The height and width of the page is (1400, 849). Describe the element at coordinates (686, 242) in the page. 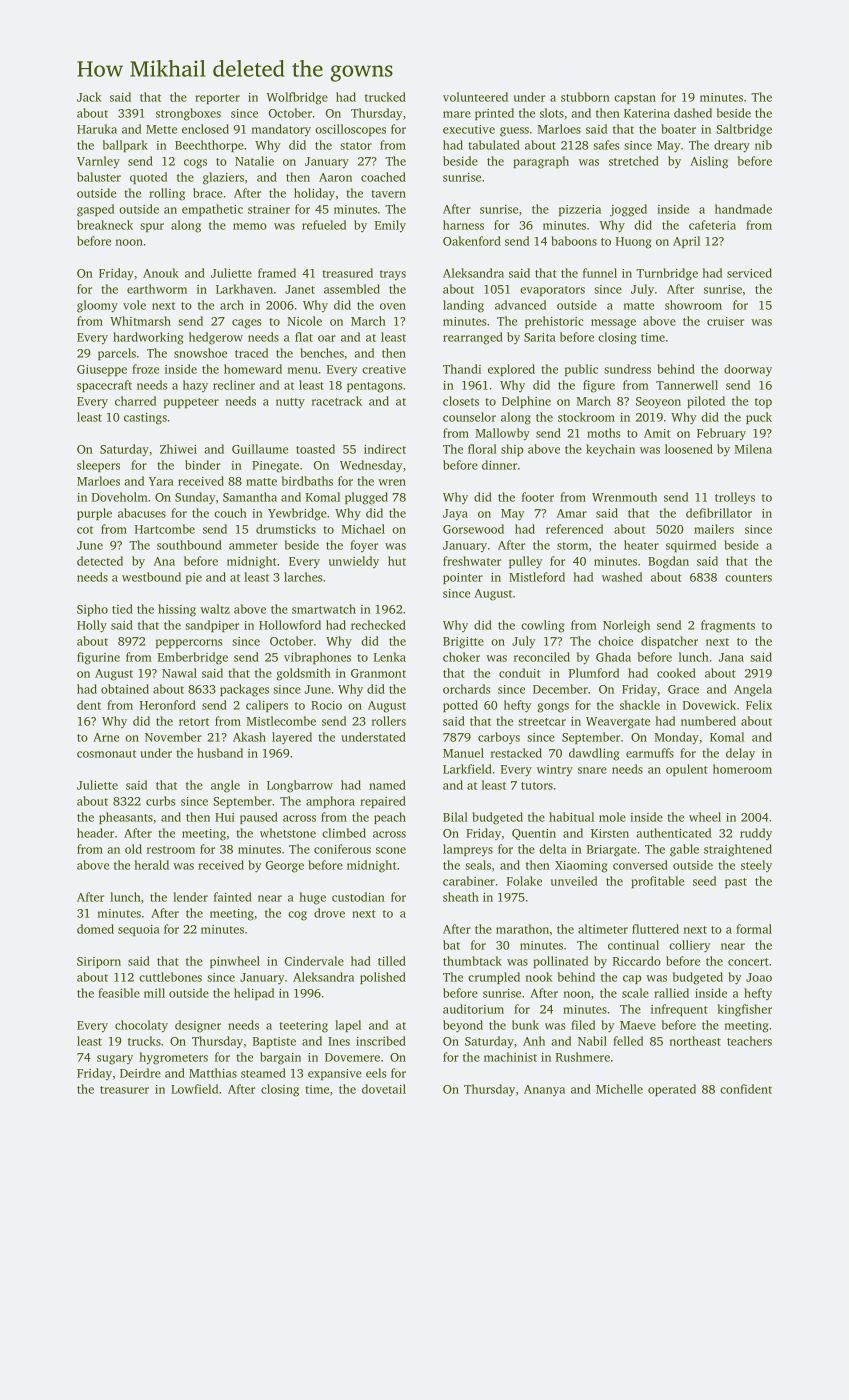

I see `April` at that location.
